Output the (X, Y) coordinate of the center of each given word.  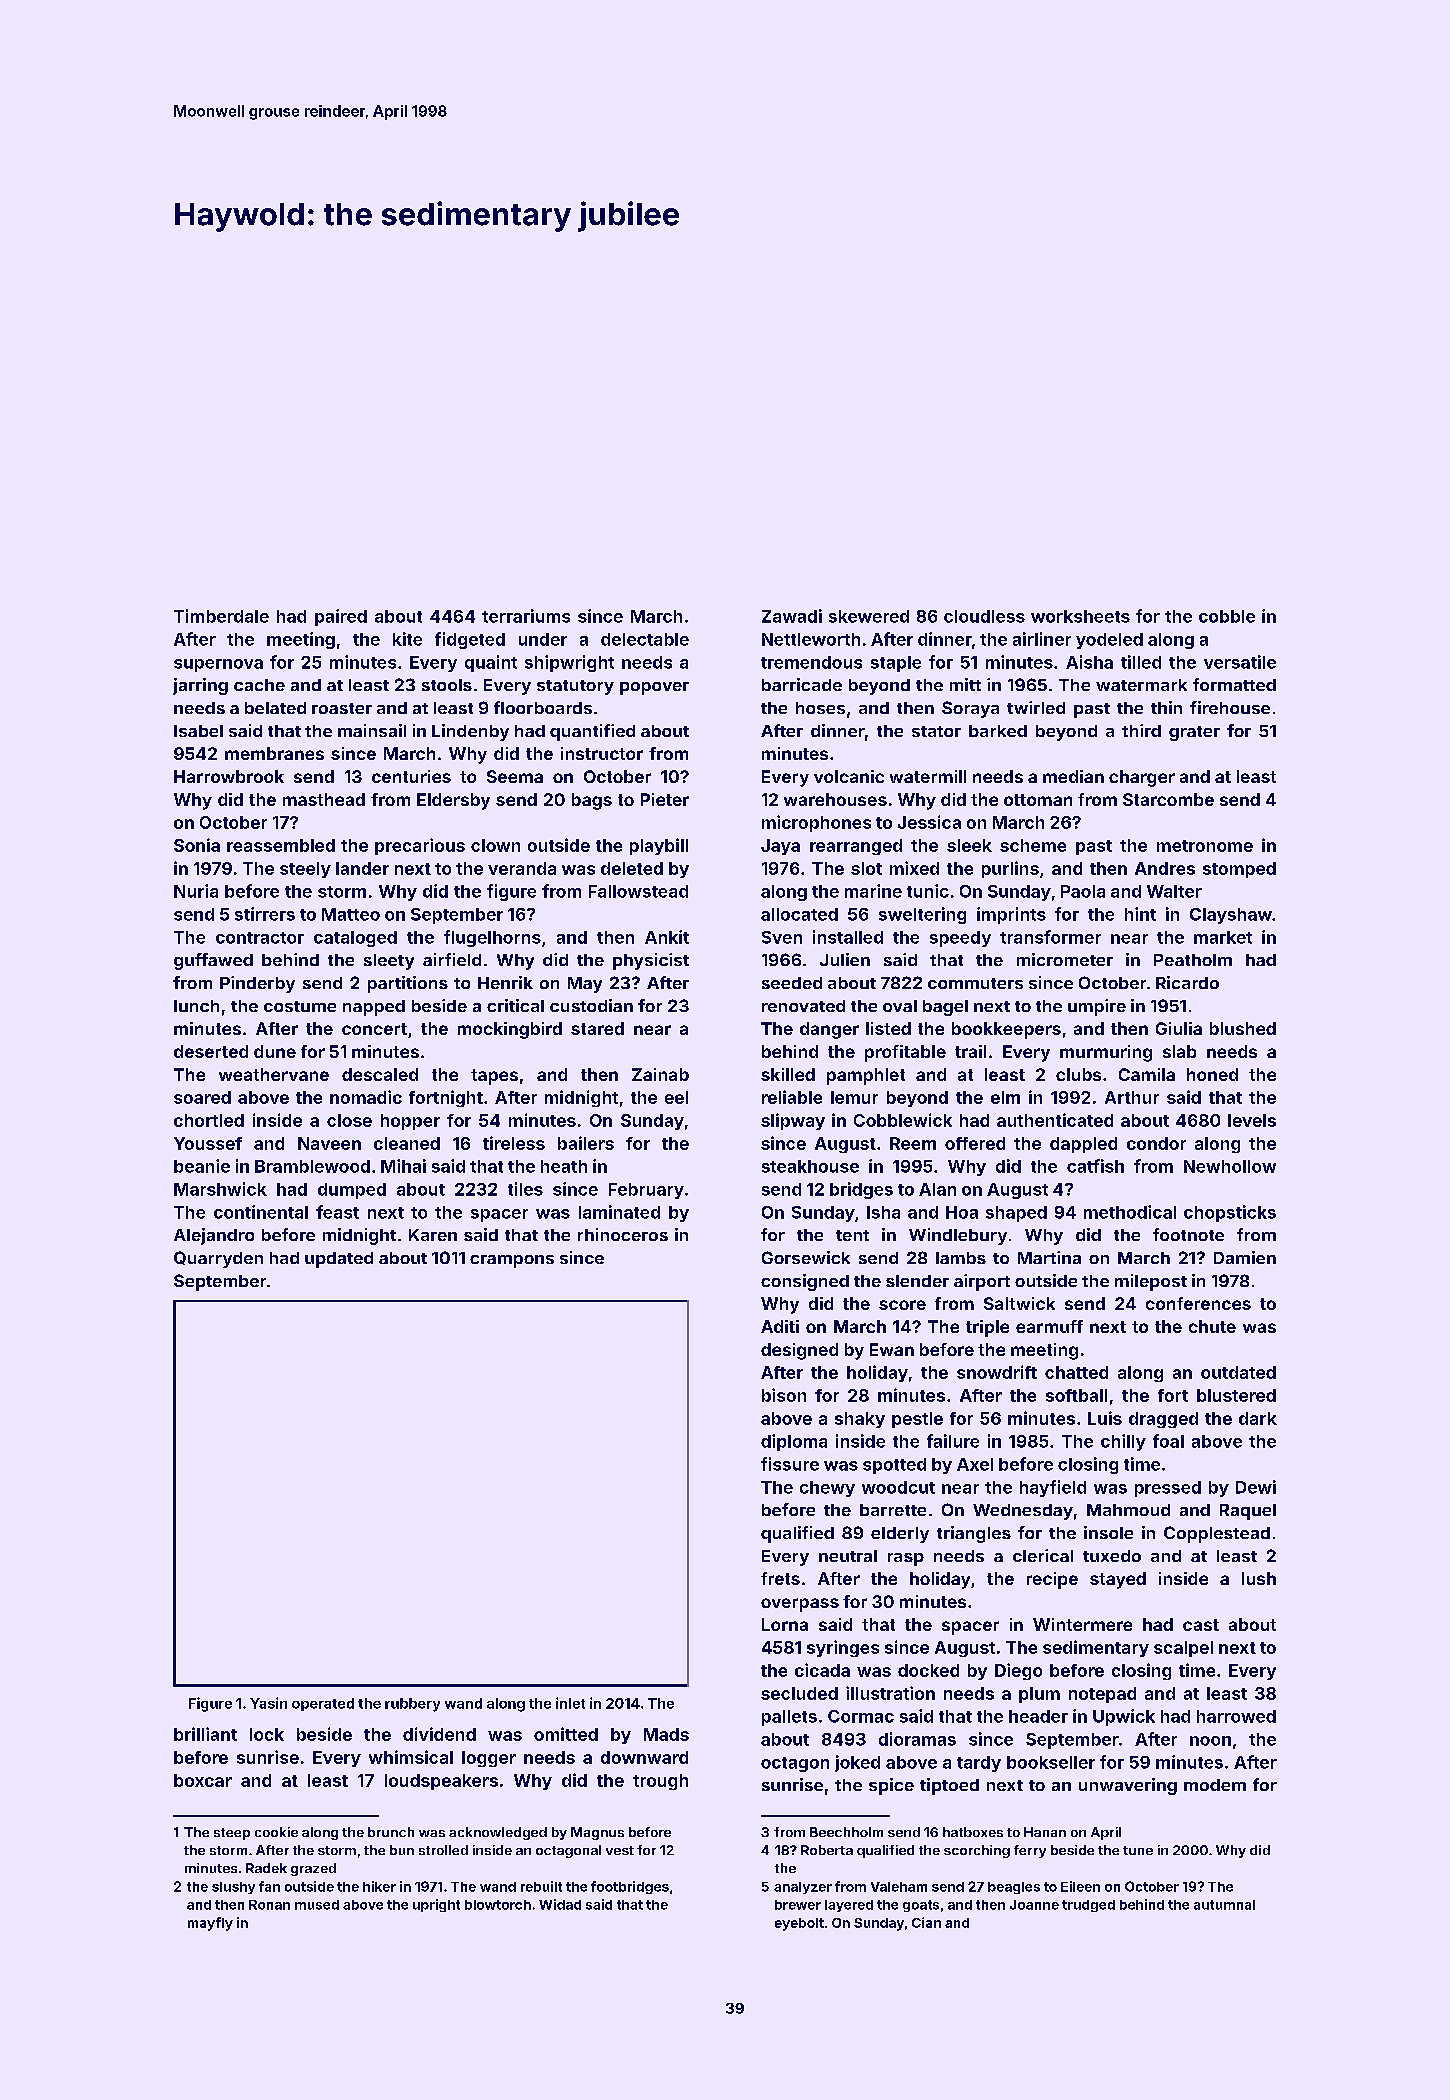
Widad (560, 1904)
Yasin (268, 1703)
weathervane (274, 1074)
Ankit (667, 937)
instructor (602, 753)
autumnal (1224, 1905)
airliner (1042, 639)
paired (341, 617)
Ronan (269, 1905)
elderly (900, 1535)
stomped (1239, 870)
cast (1201, 1625)
